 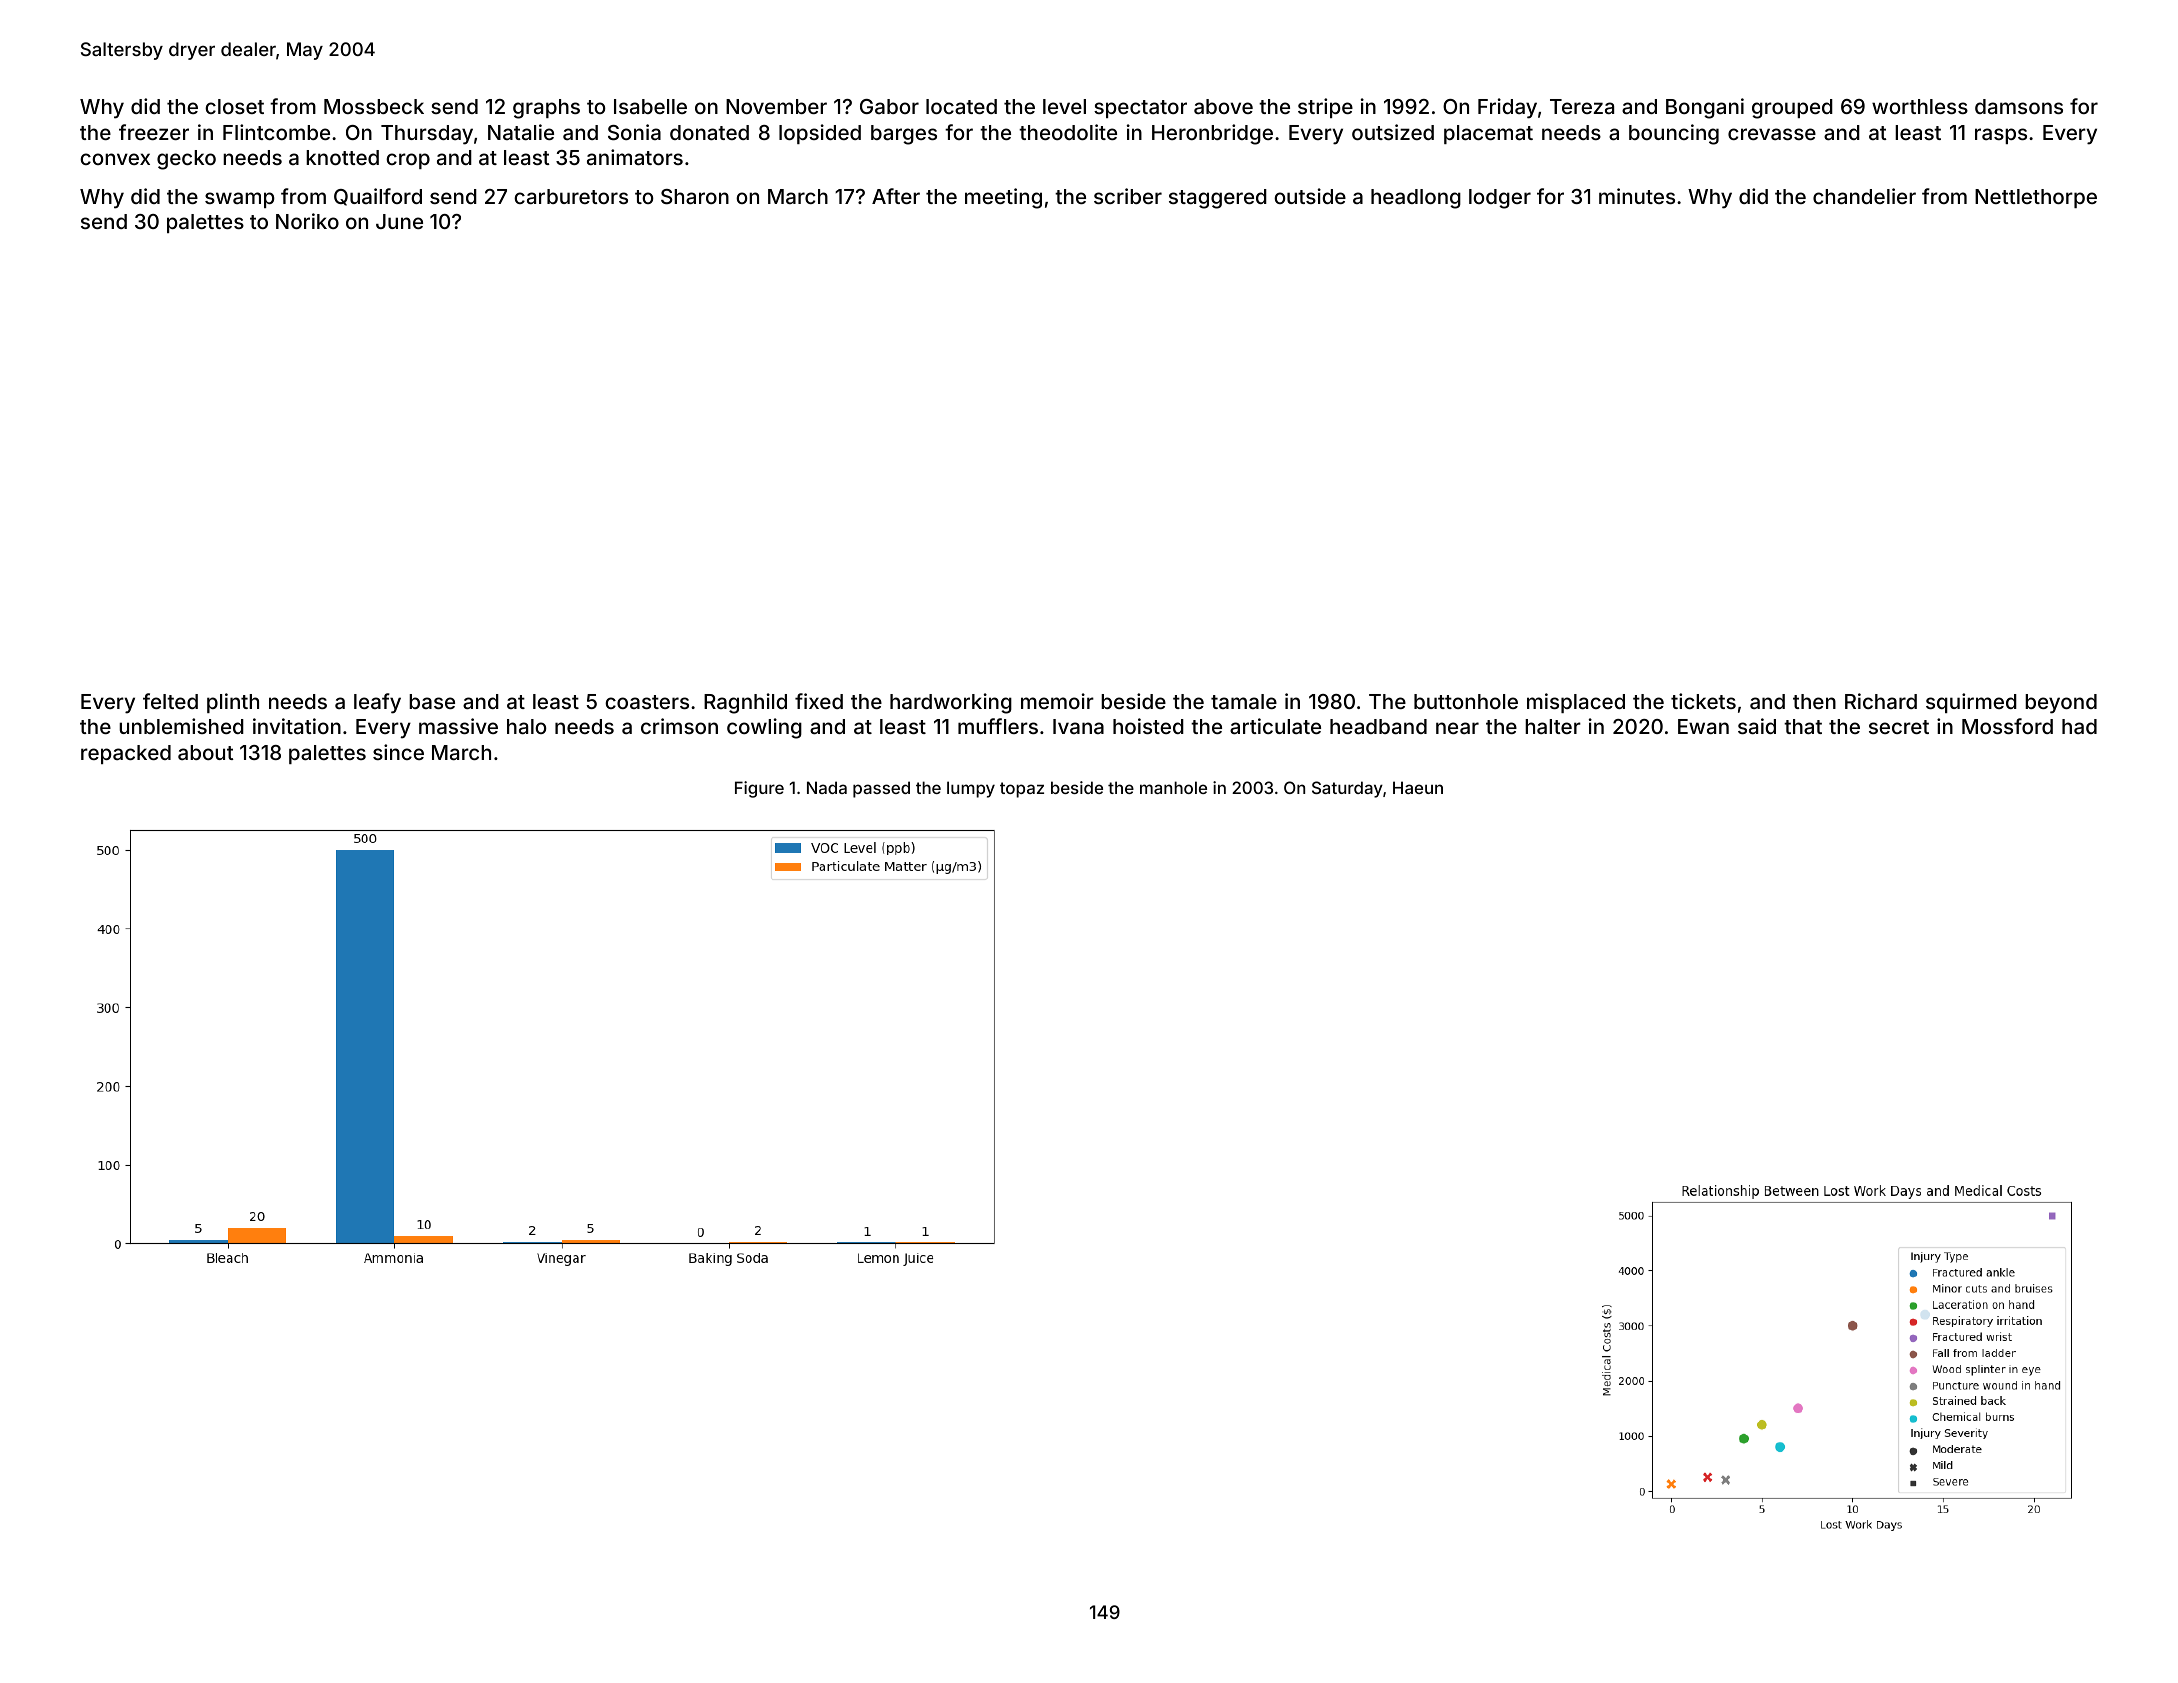 I want to click on buttonhole, so click(x=1466, y=701).
